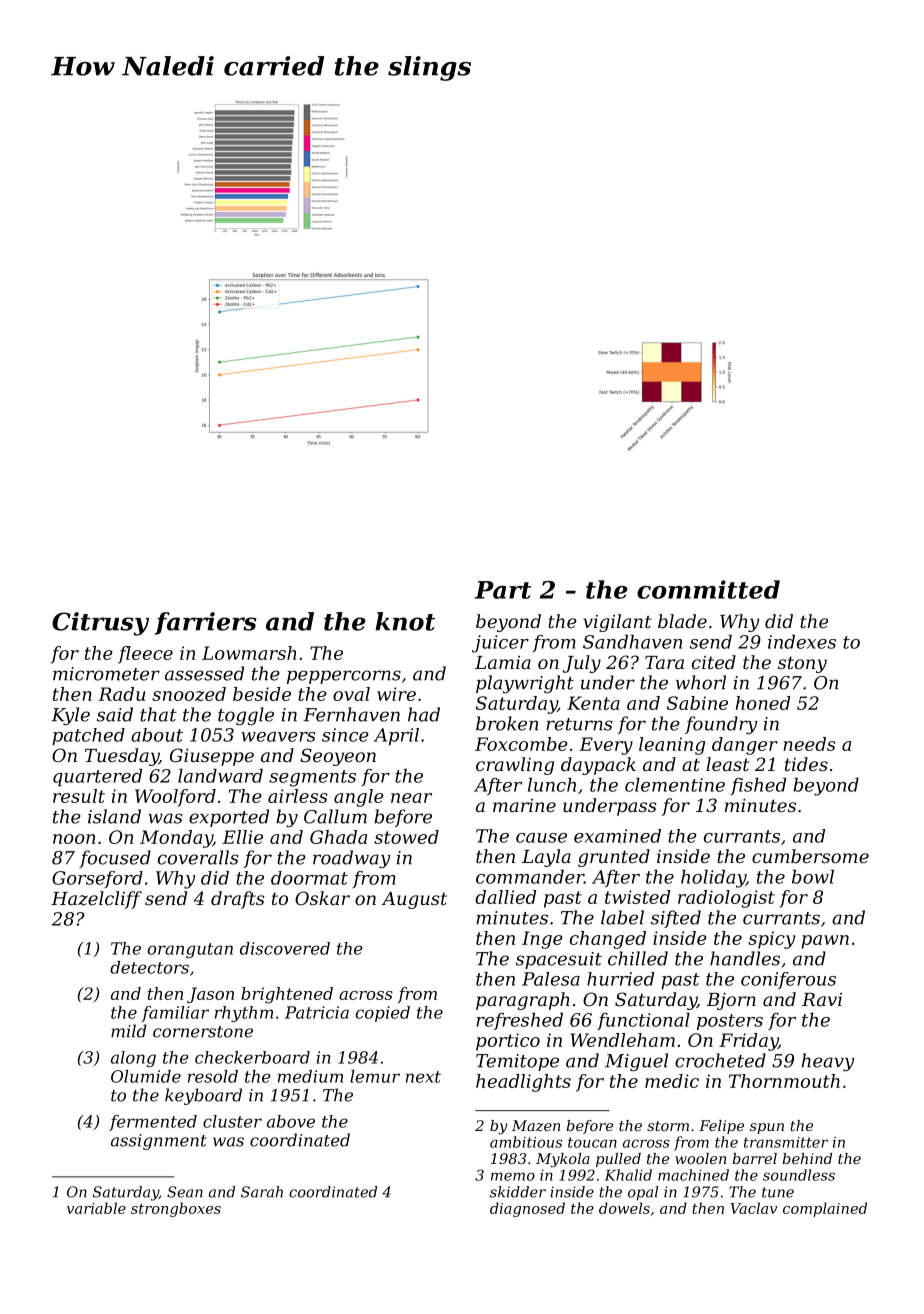 The width and height of the screenshot is (924, 1314). Describe the element at coordinates (676, 919) in the screenshot. I see `sifted` at that location.
